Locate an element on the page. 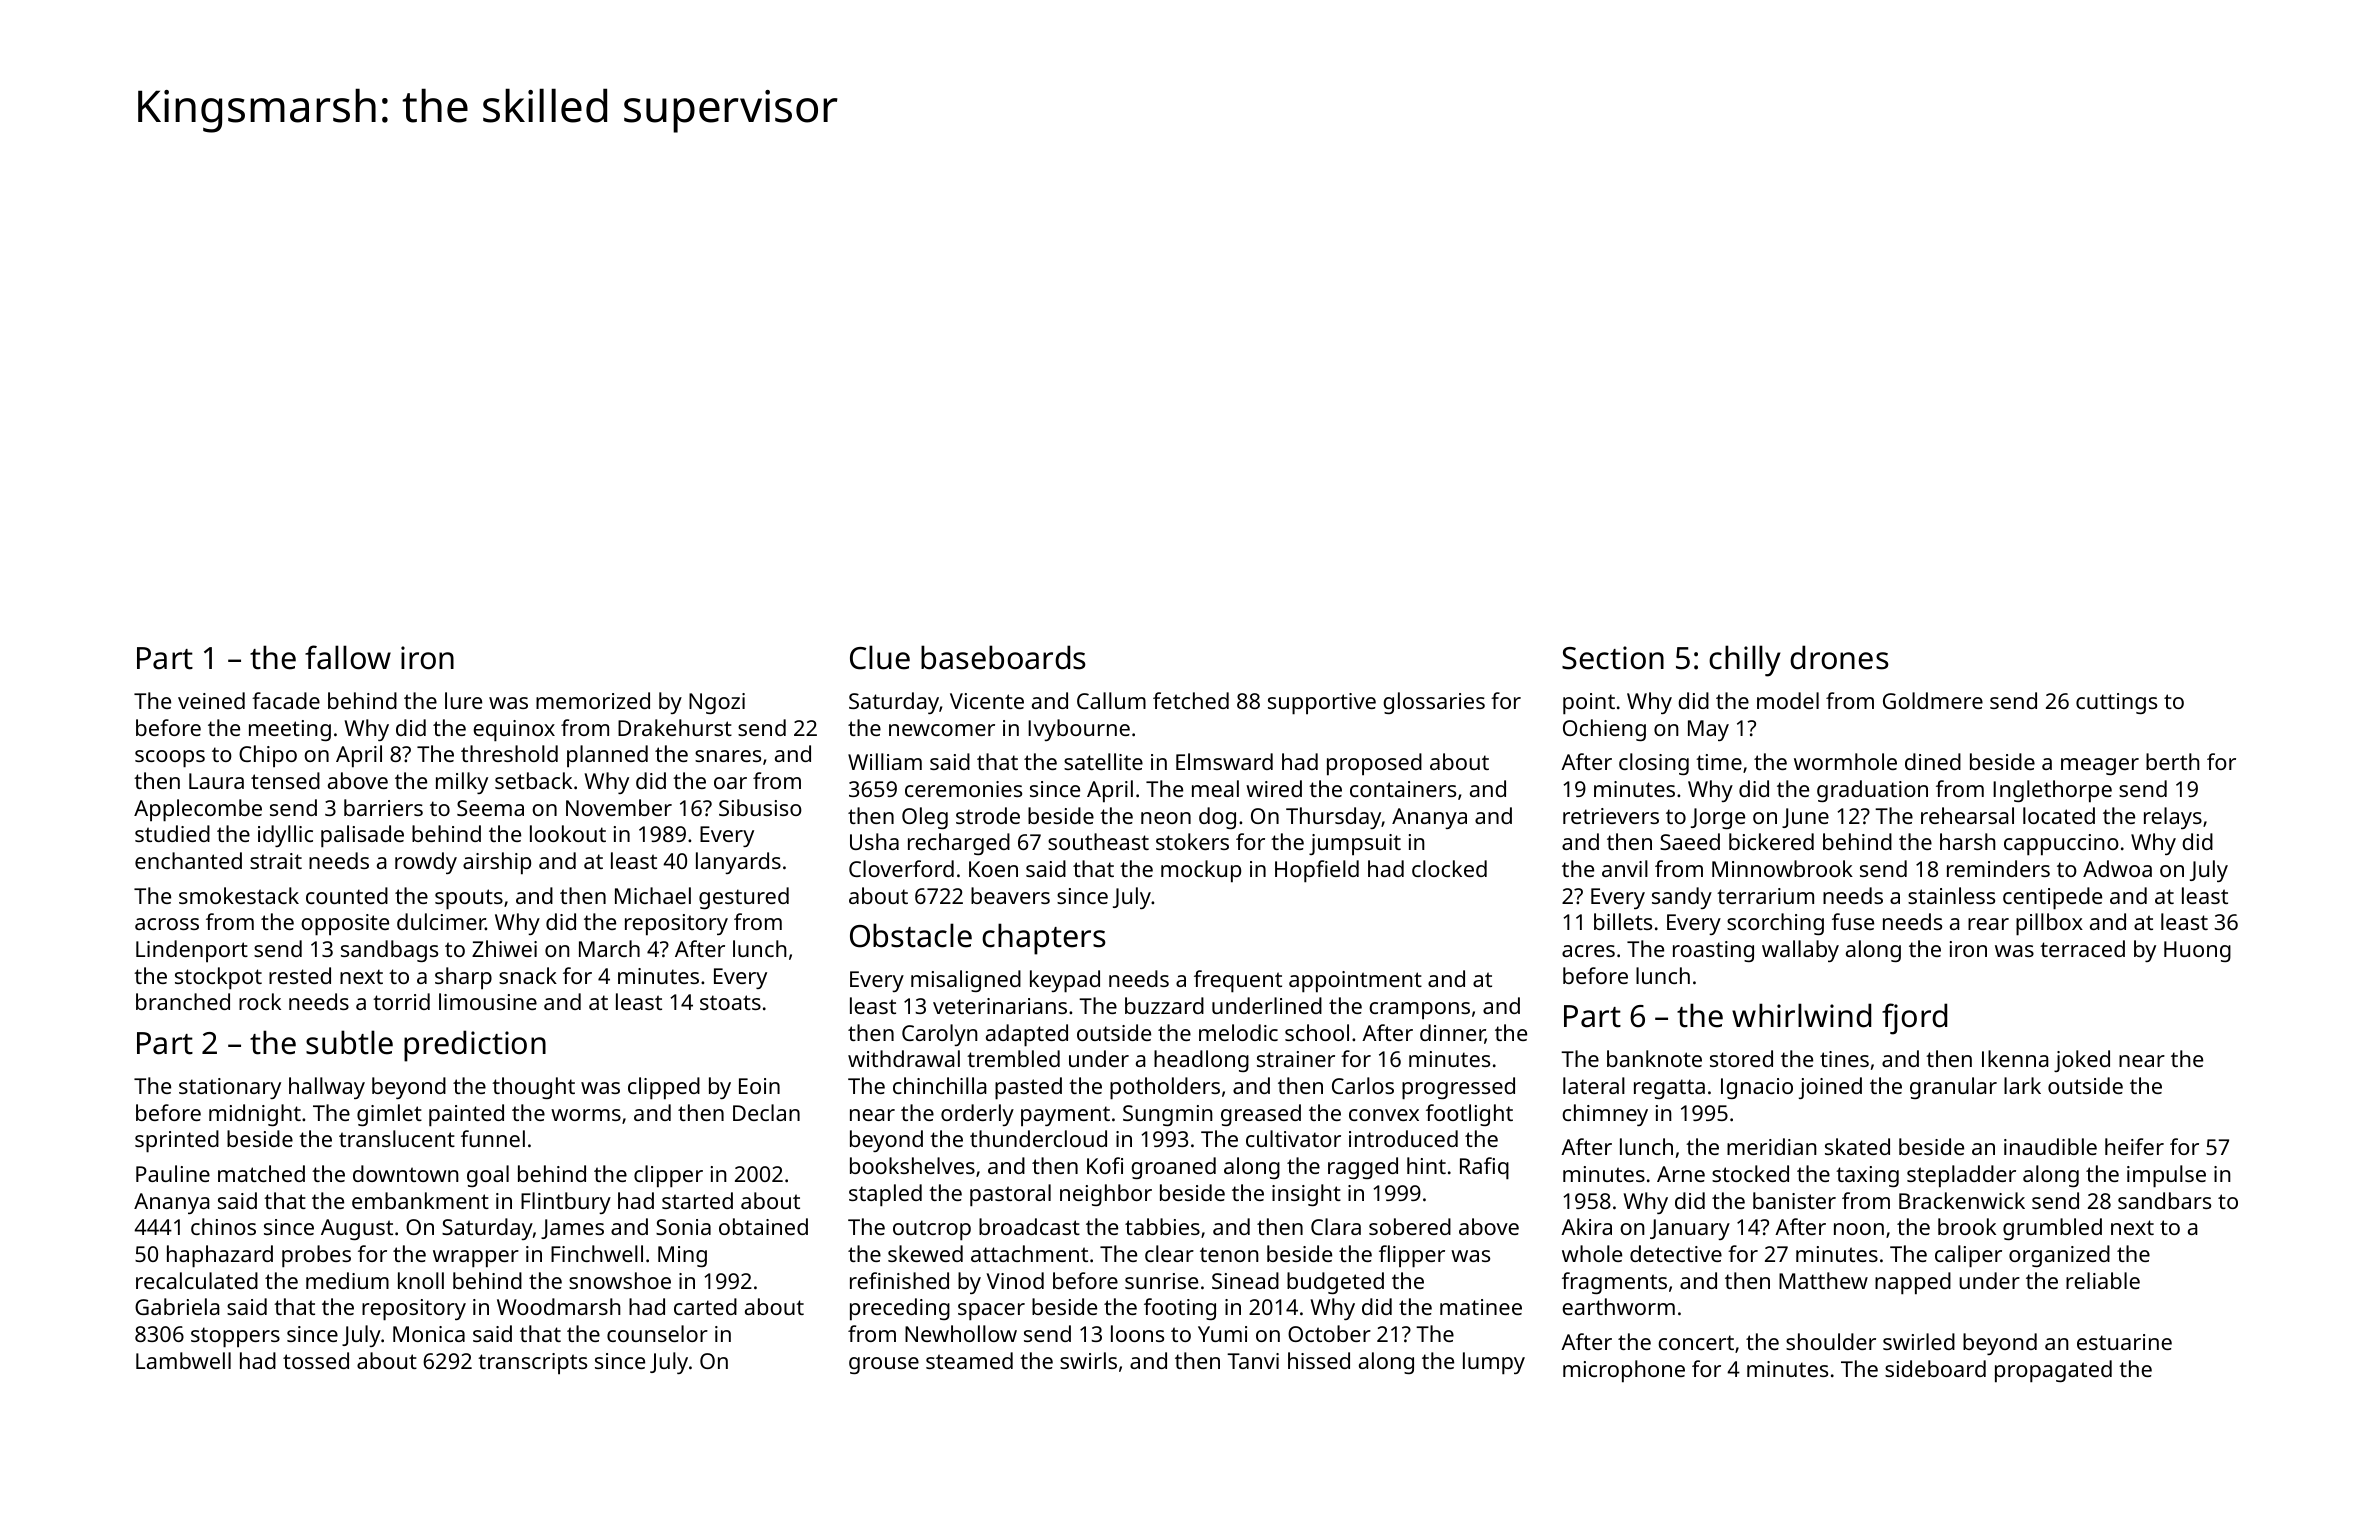 The width and height of the document is (2380, 1540). stoats is located at coordinates (730, 1002).
